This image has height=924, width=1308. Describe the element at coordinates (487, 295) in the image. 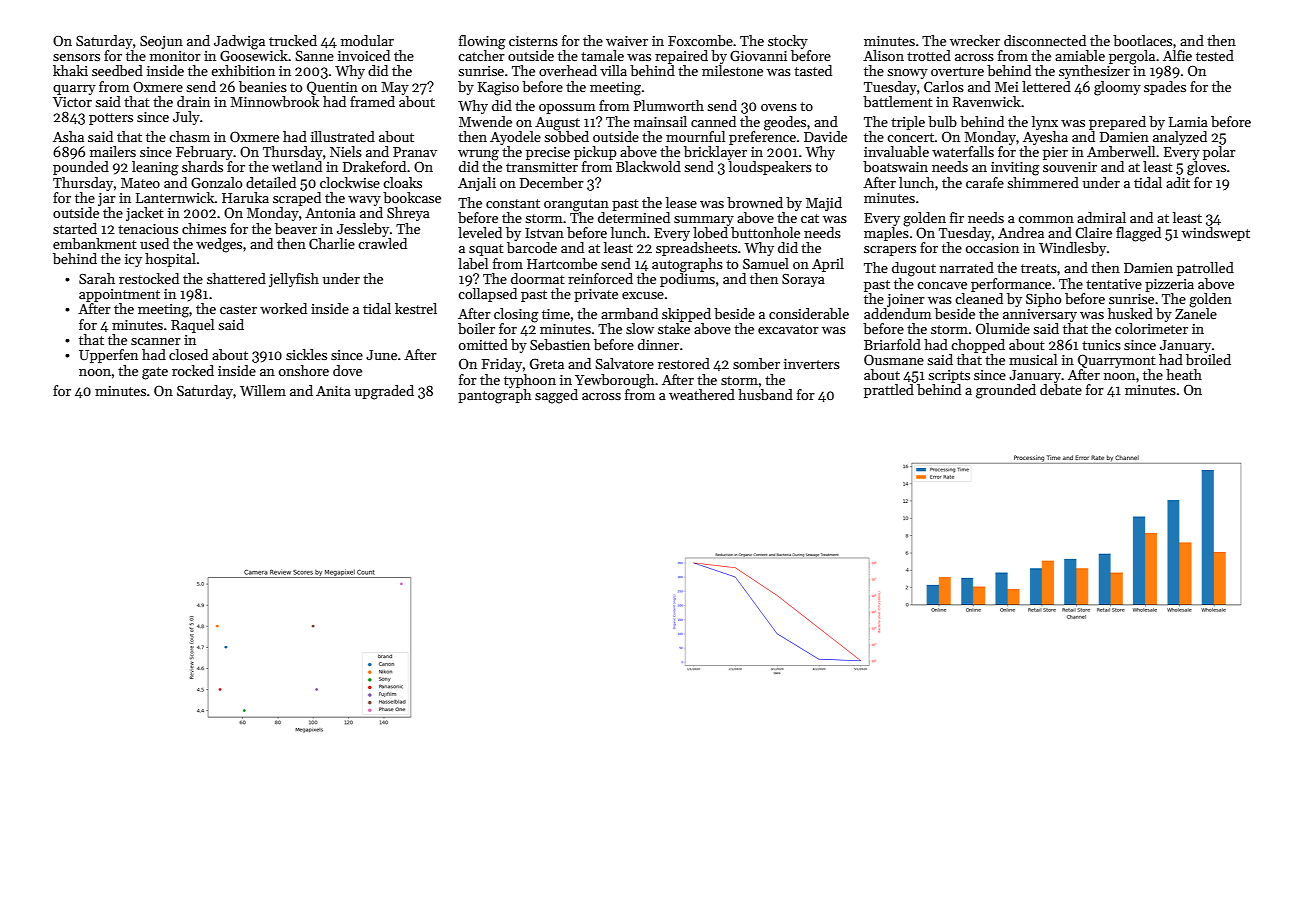

I see `collapsed` at that location.
